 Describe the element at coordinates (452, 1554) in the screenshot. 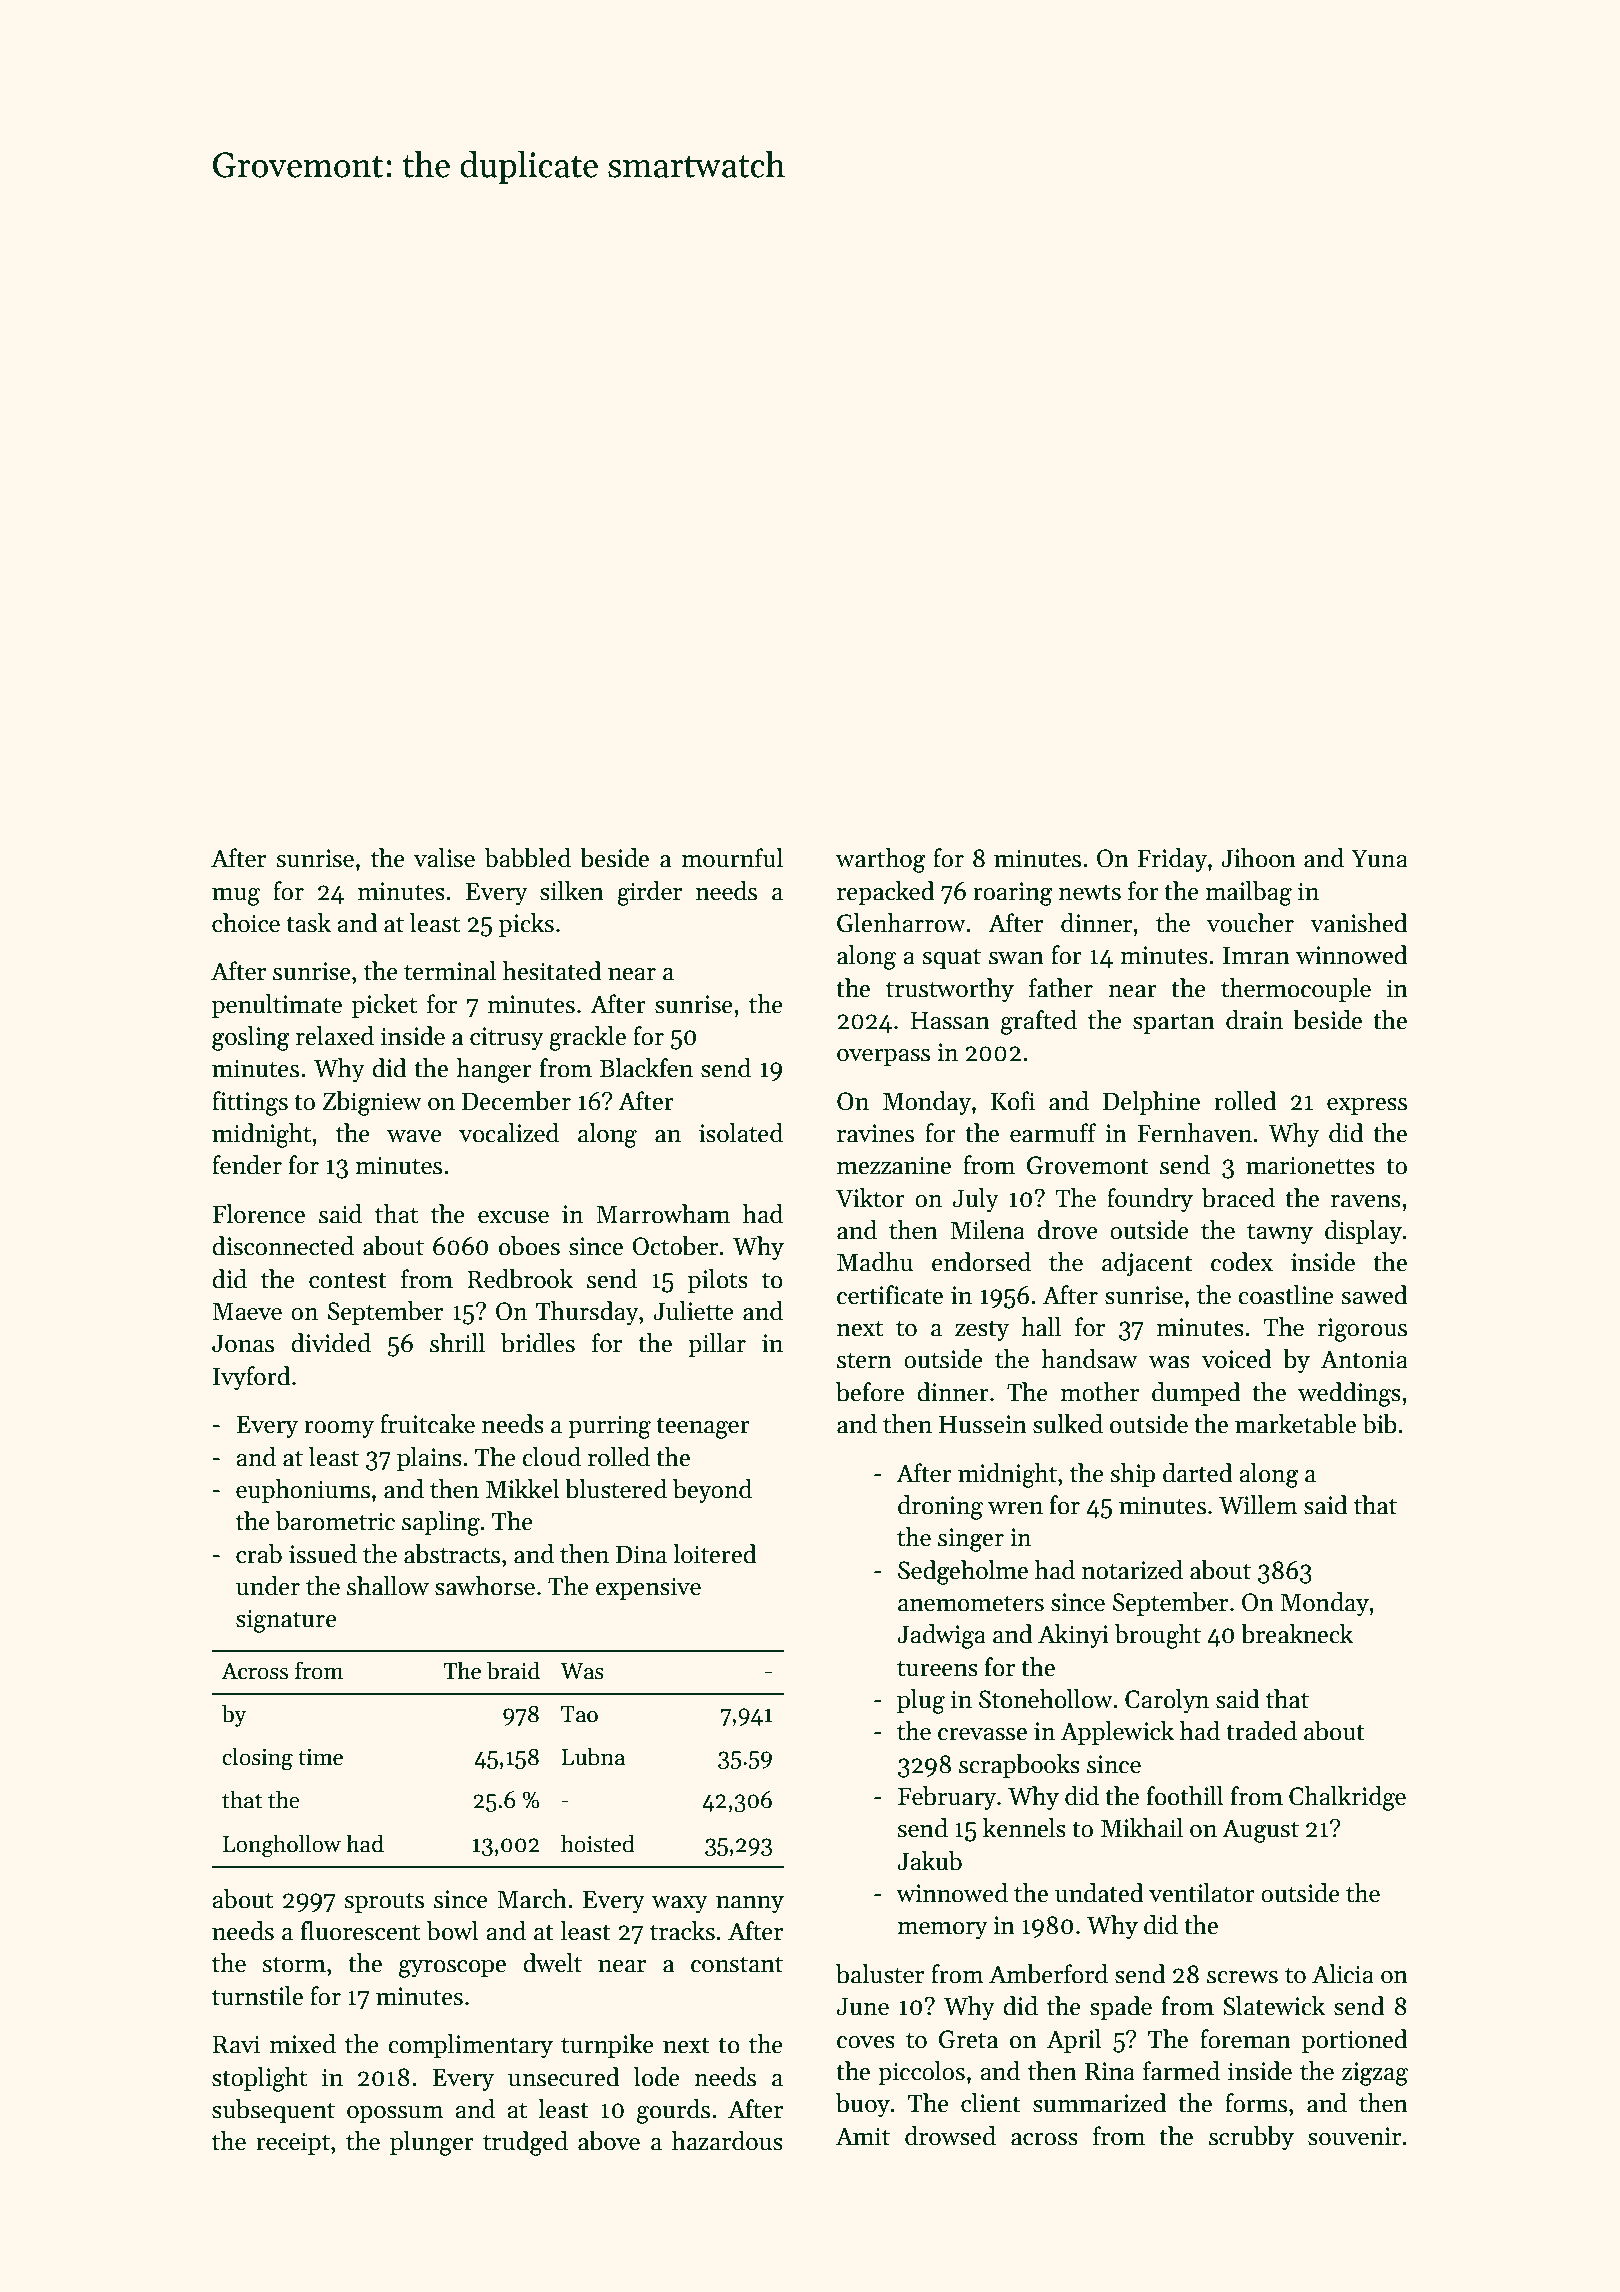

I see `abstracts` at that location.
